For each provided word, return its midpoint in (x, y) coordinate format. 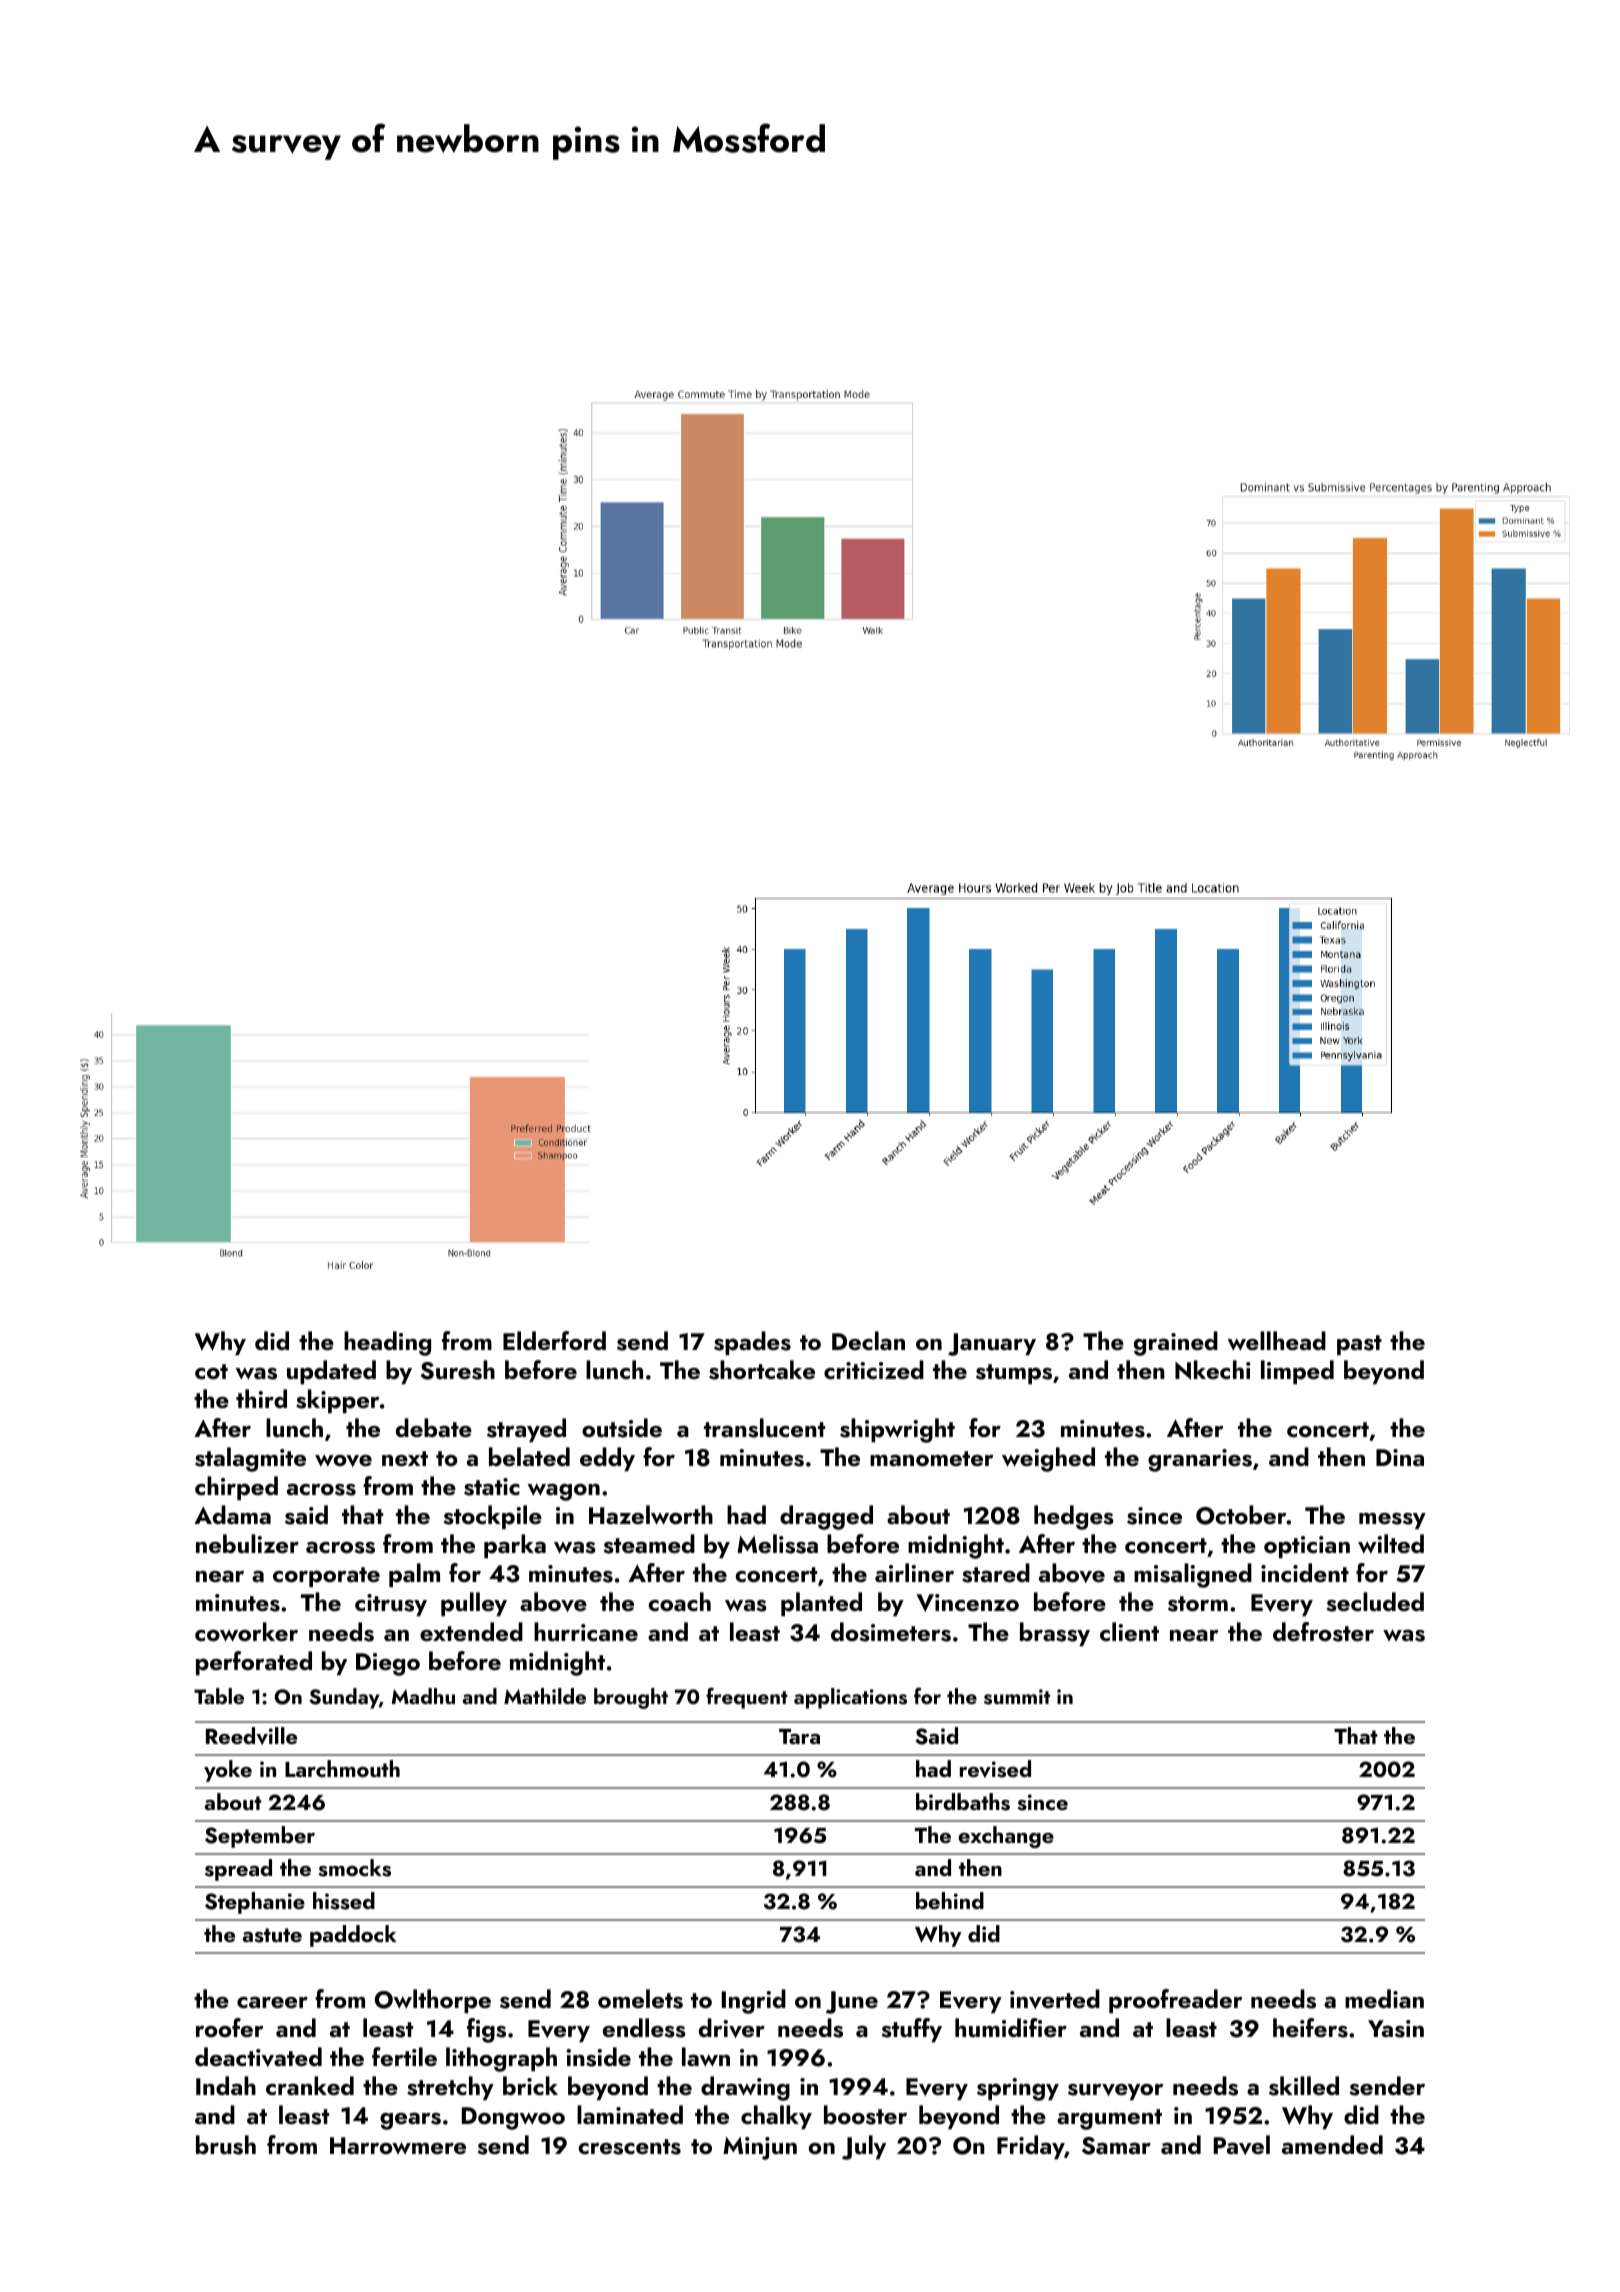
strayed (526, 1430)
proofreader (1175, 2001)
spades (752, 1343)
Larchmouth (342, 1768)
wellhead (1277, 1341)
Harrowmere (398, 2145)
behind (950, 1900)
